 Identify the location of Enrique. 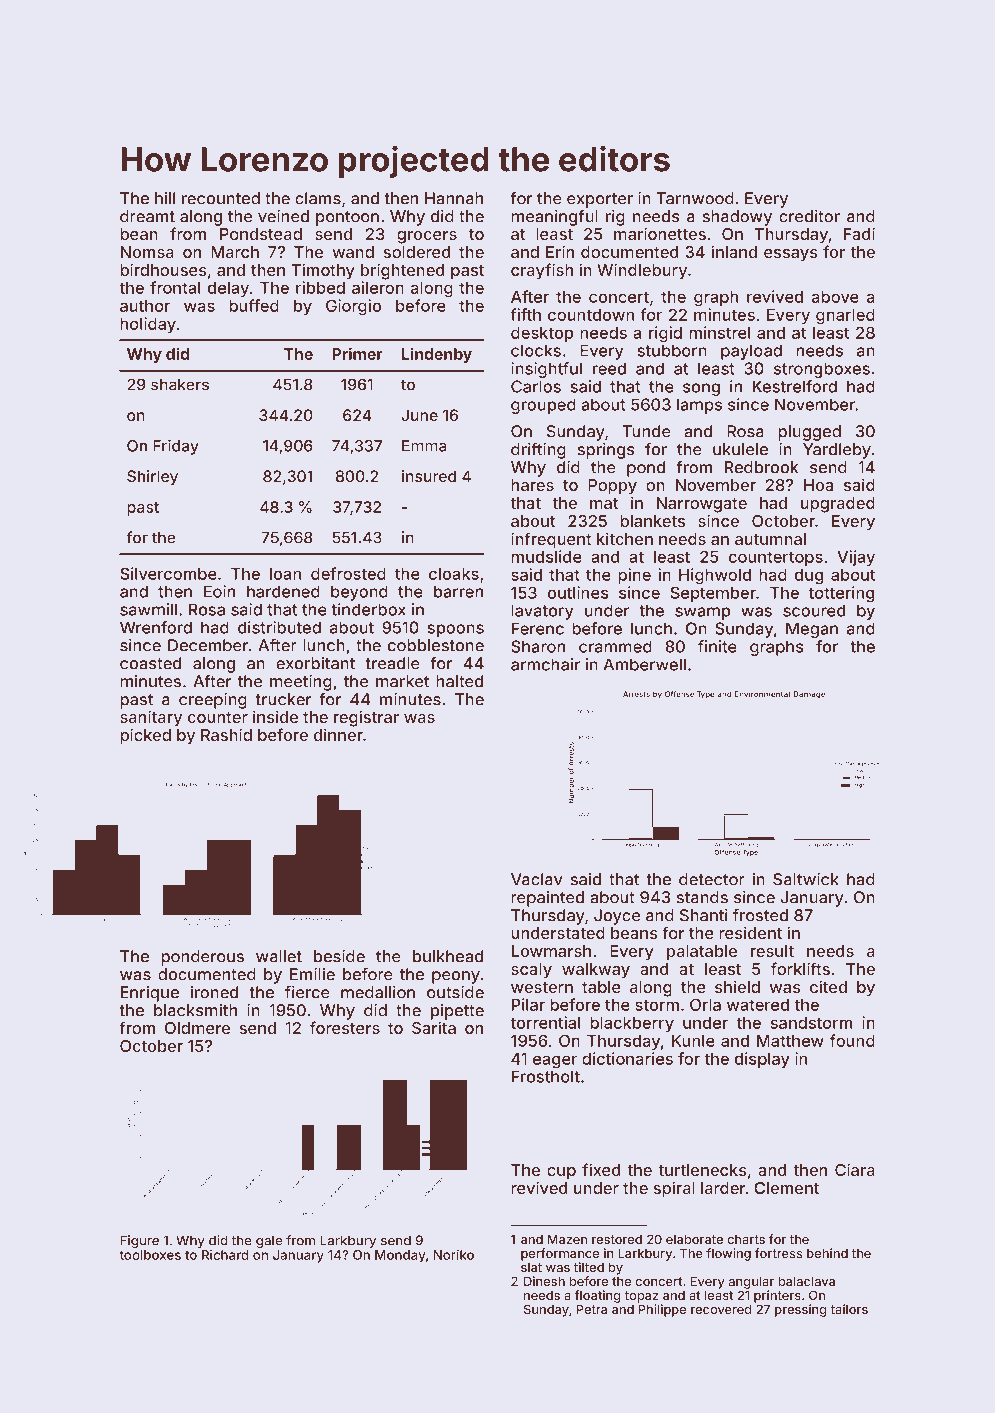
(150, 994).
